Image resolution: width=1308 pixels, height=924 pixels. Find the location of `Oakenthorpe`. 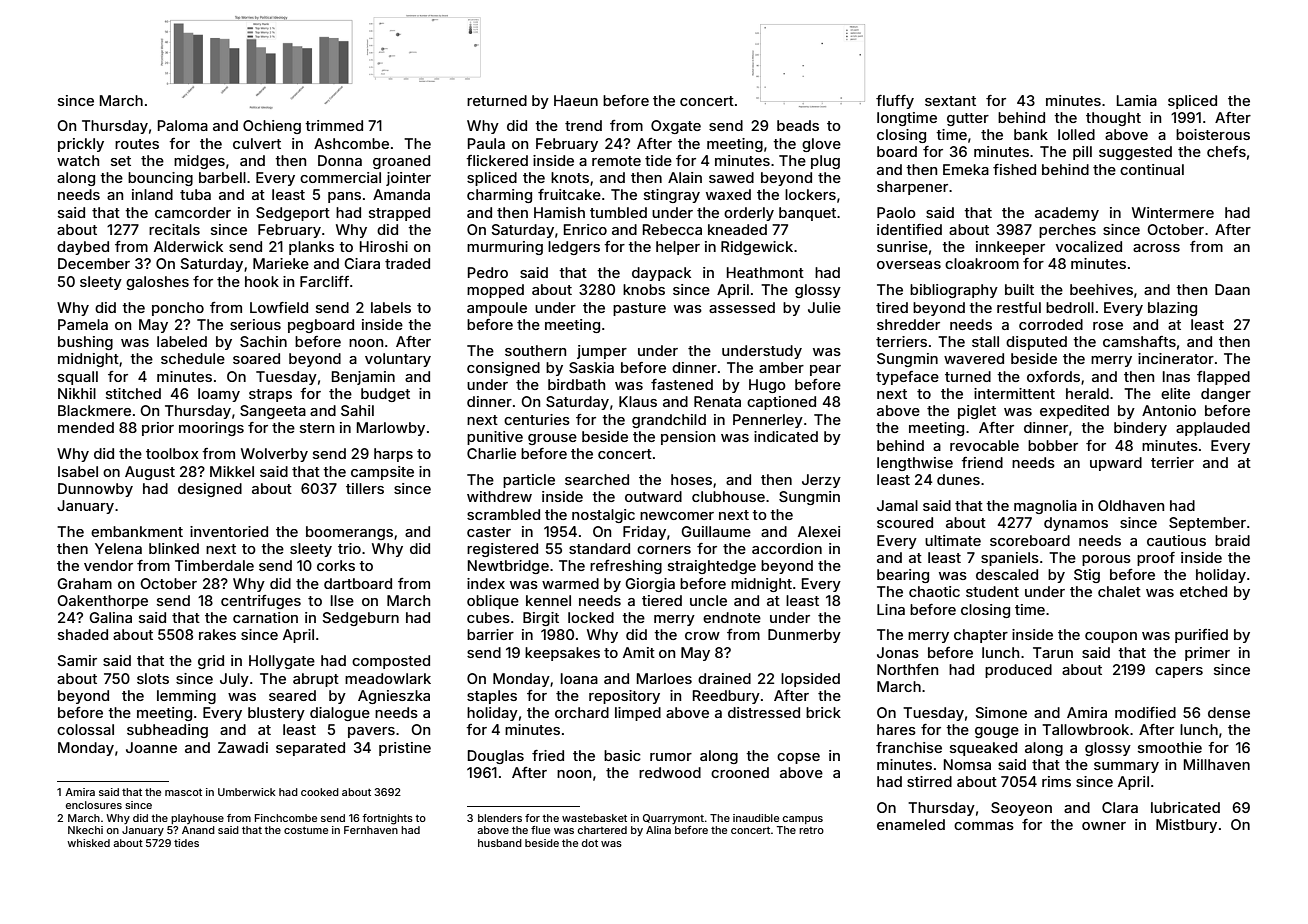

Oakenthorpe is located at coordinates (102, 602).
